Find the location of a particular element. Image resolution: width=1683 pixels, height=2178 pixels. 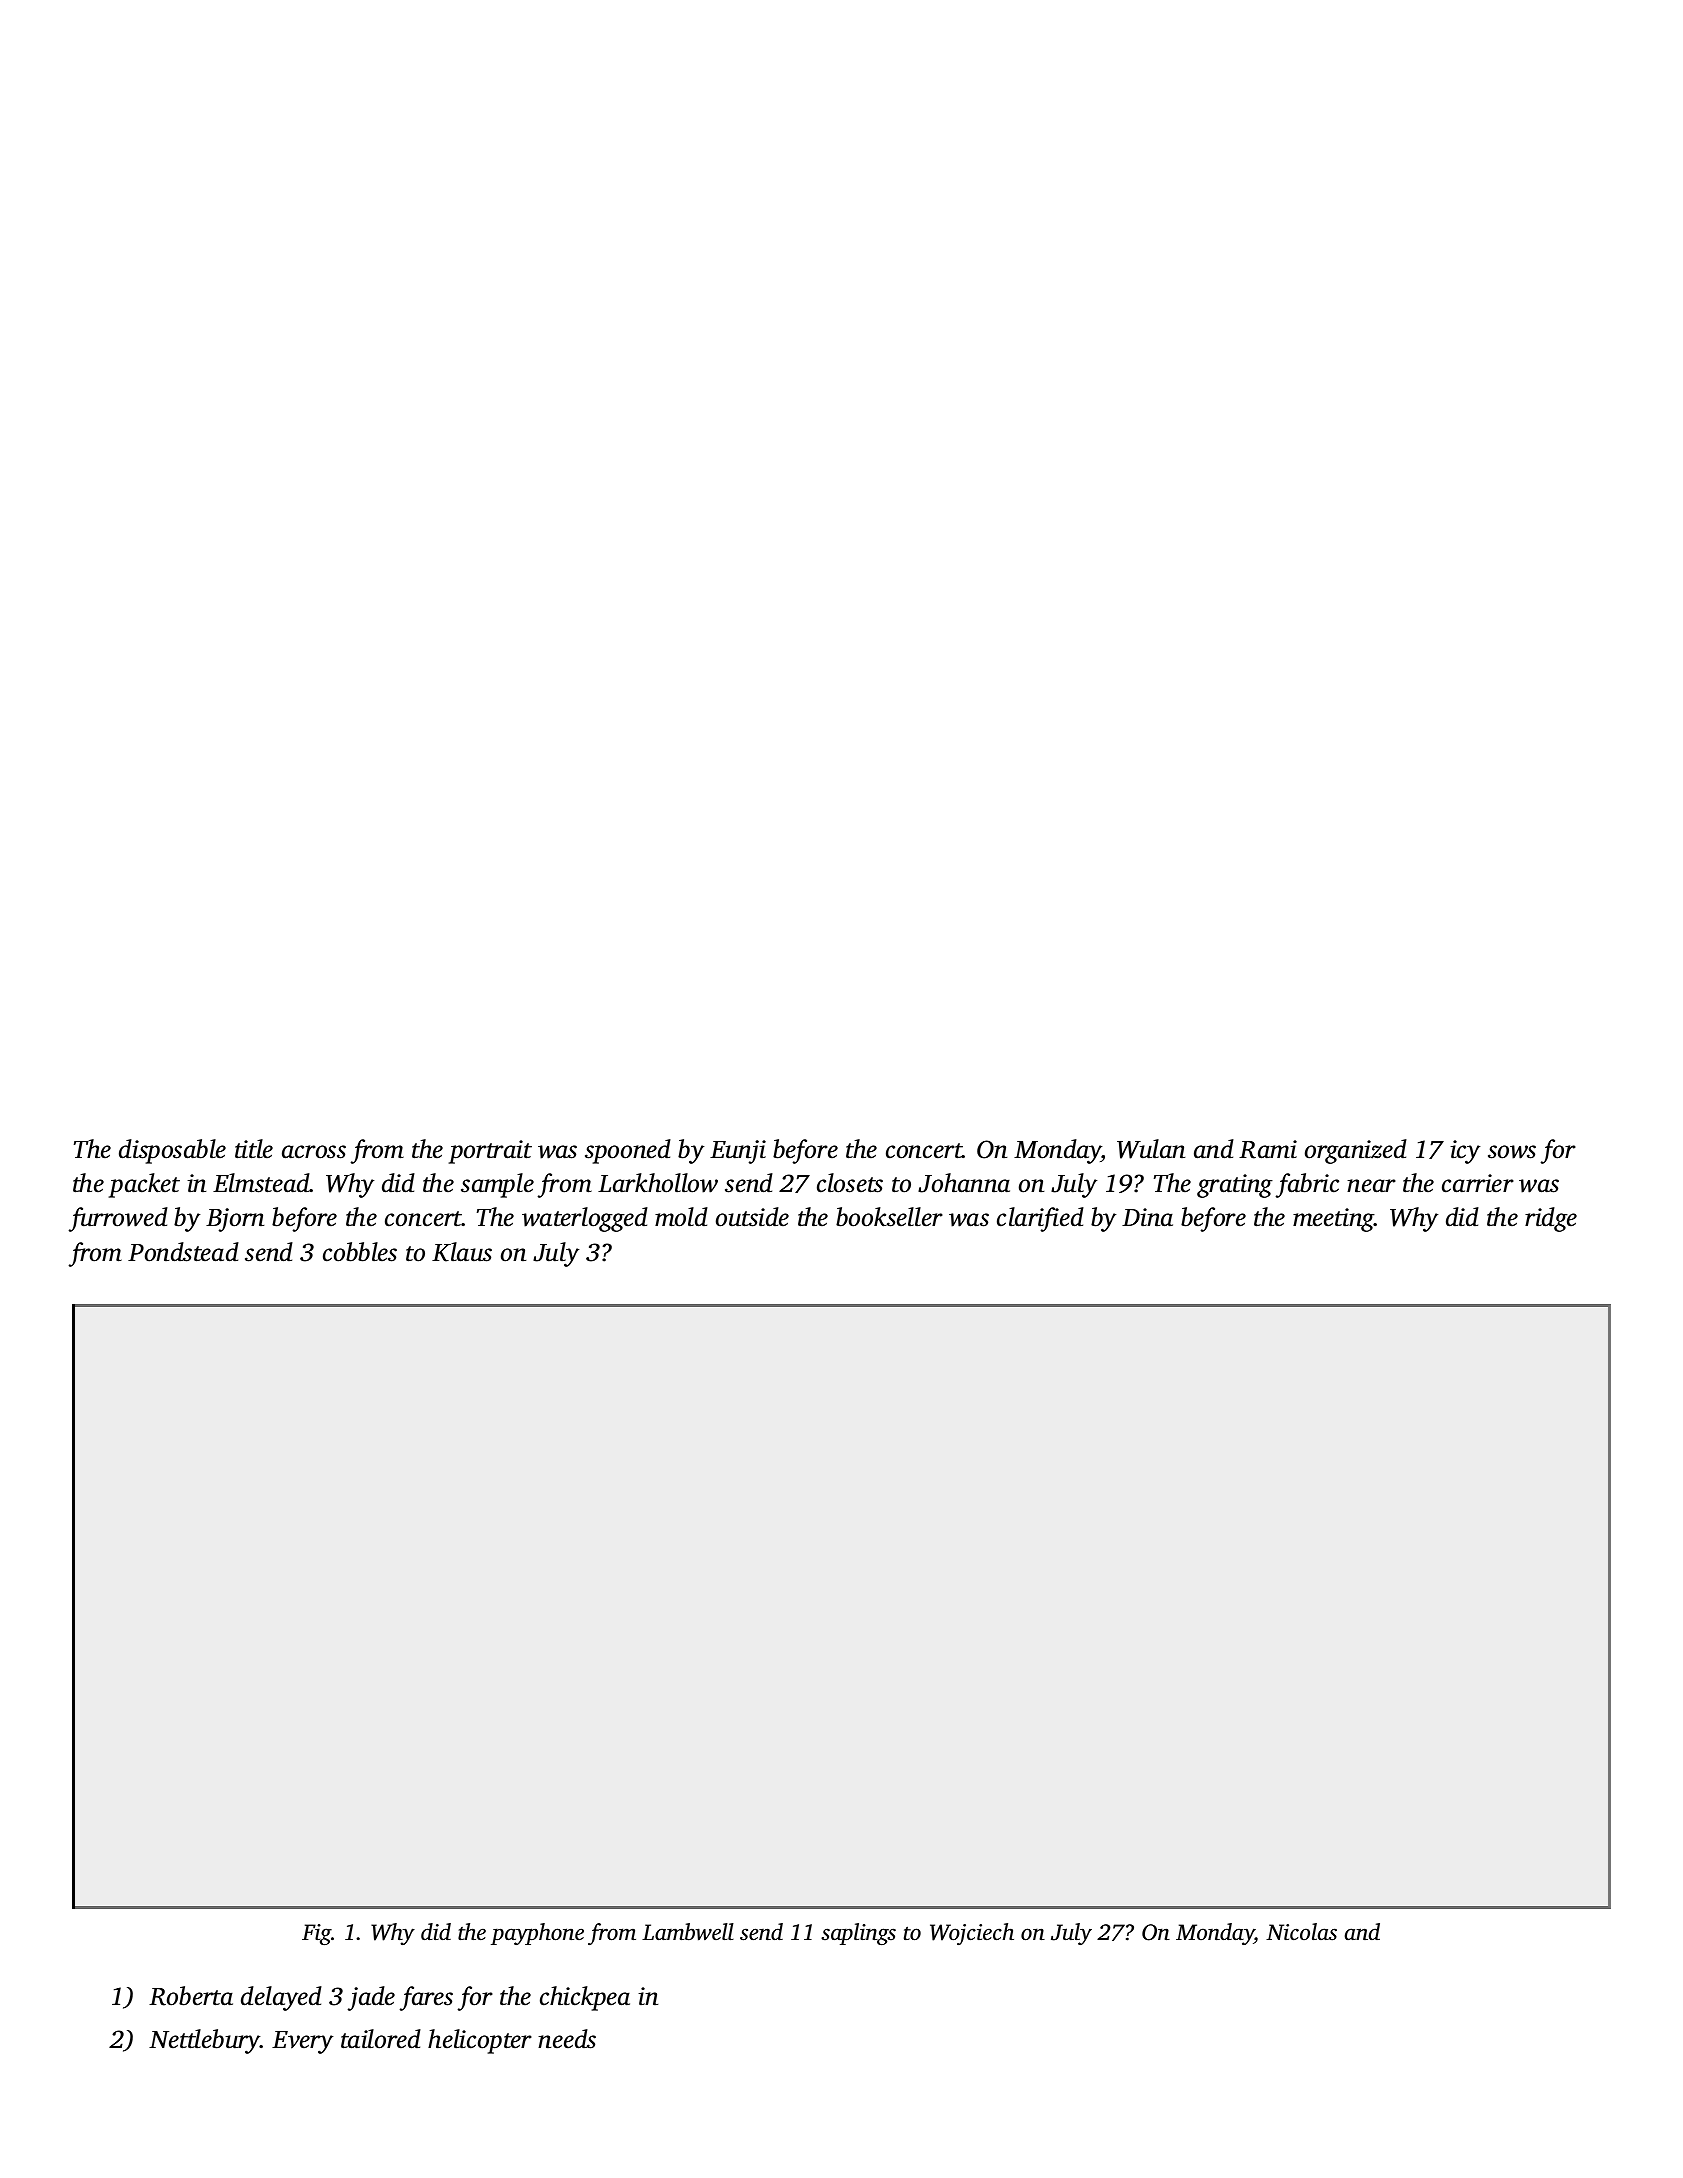

saplings is located at coordinates (858, 1934).
